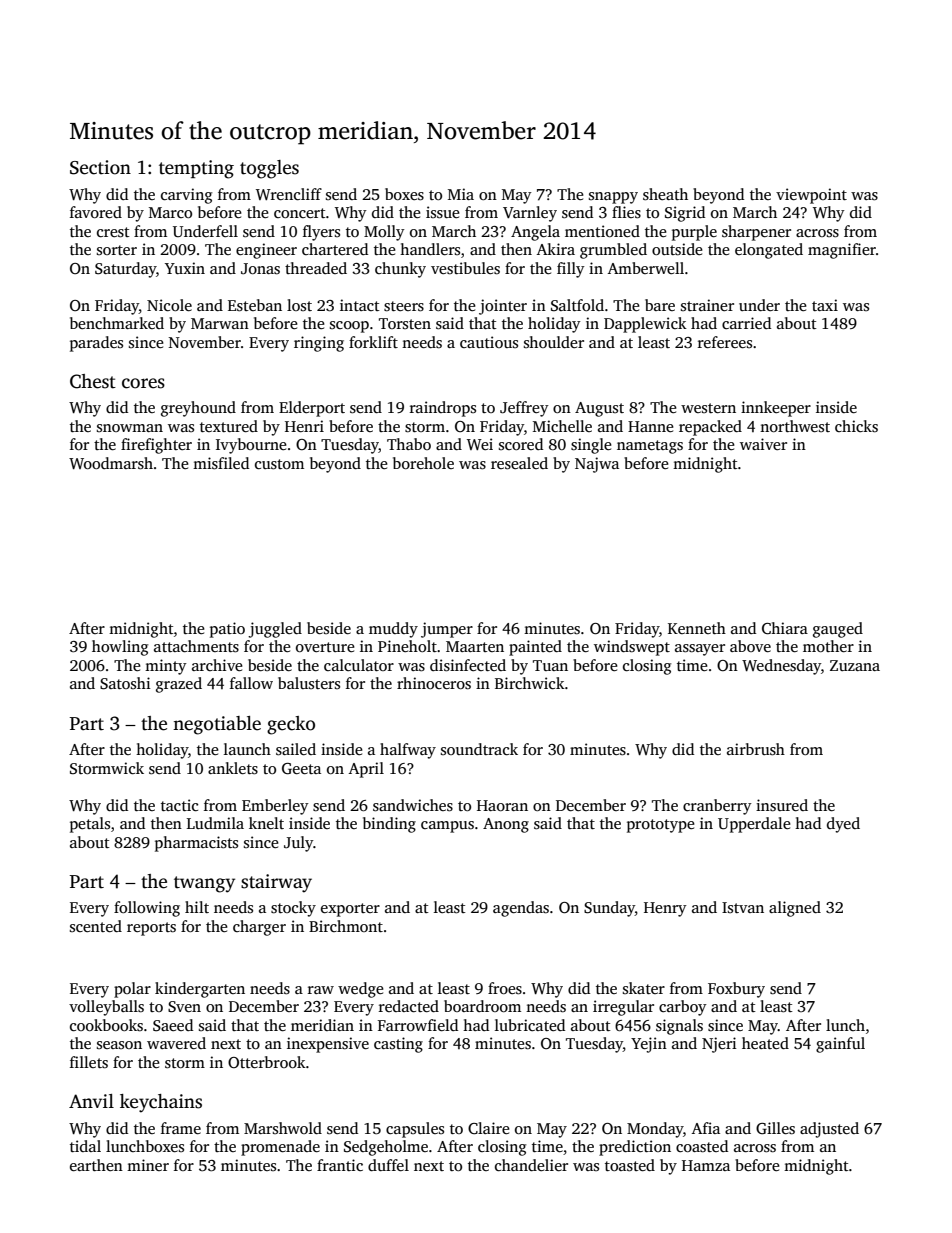  What do you see at coordinates (120, 648) in the screenshot?
I see `howling` at bounding box center [120, 648].
